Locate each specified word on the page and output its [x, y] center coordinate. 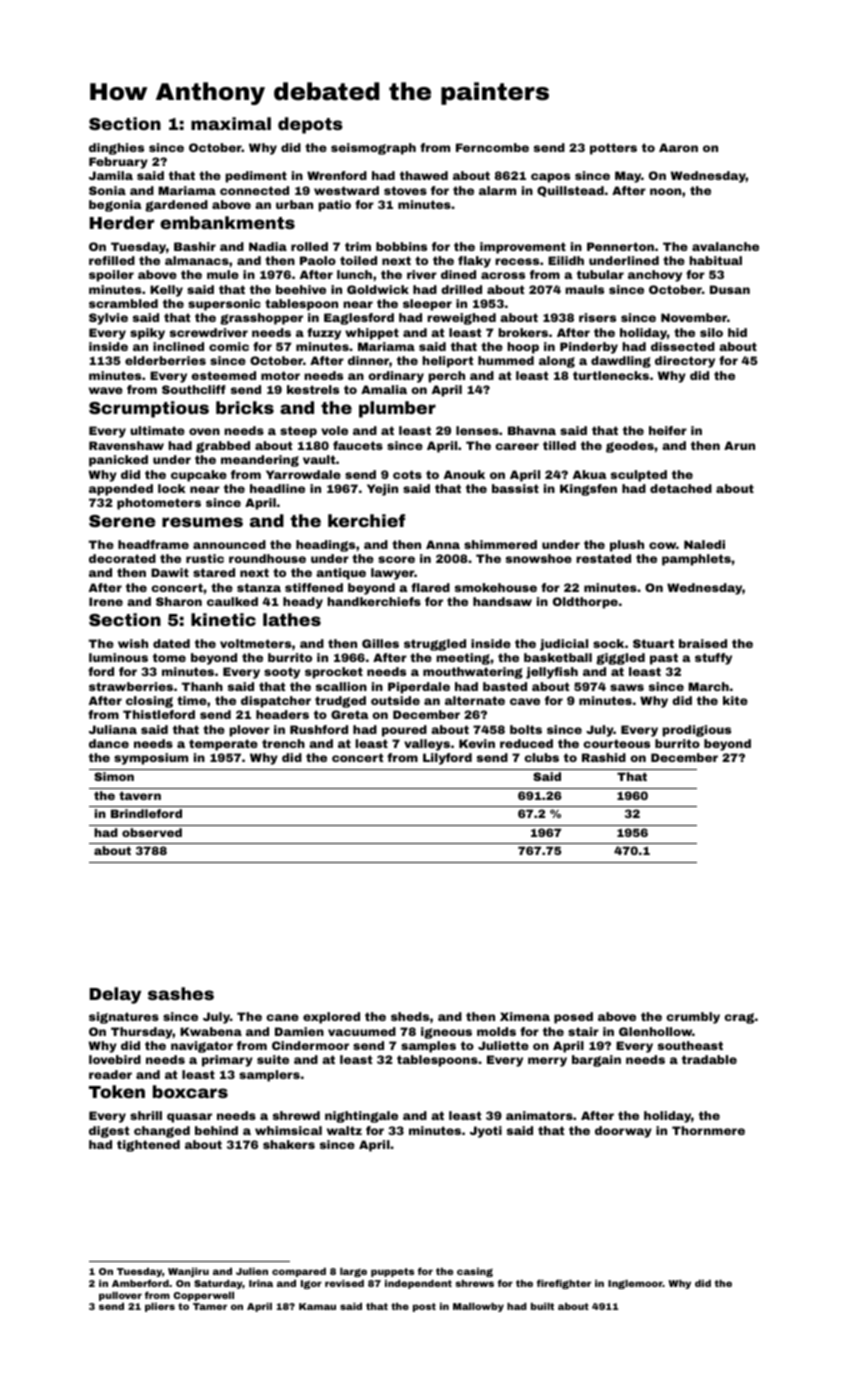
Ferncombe [492, 147]
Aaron [678, 147]
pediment [256, 177]
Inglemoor [635, 1284]
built [542, 1306]
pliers [160, 1307]
